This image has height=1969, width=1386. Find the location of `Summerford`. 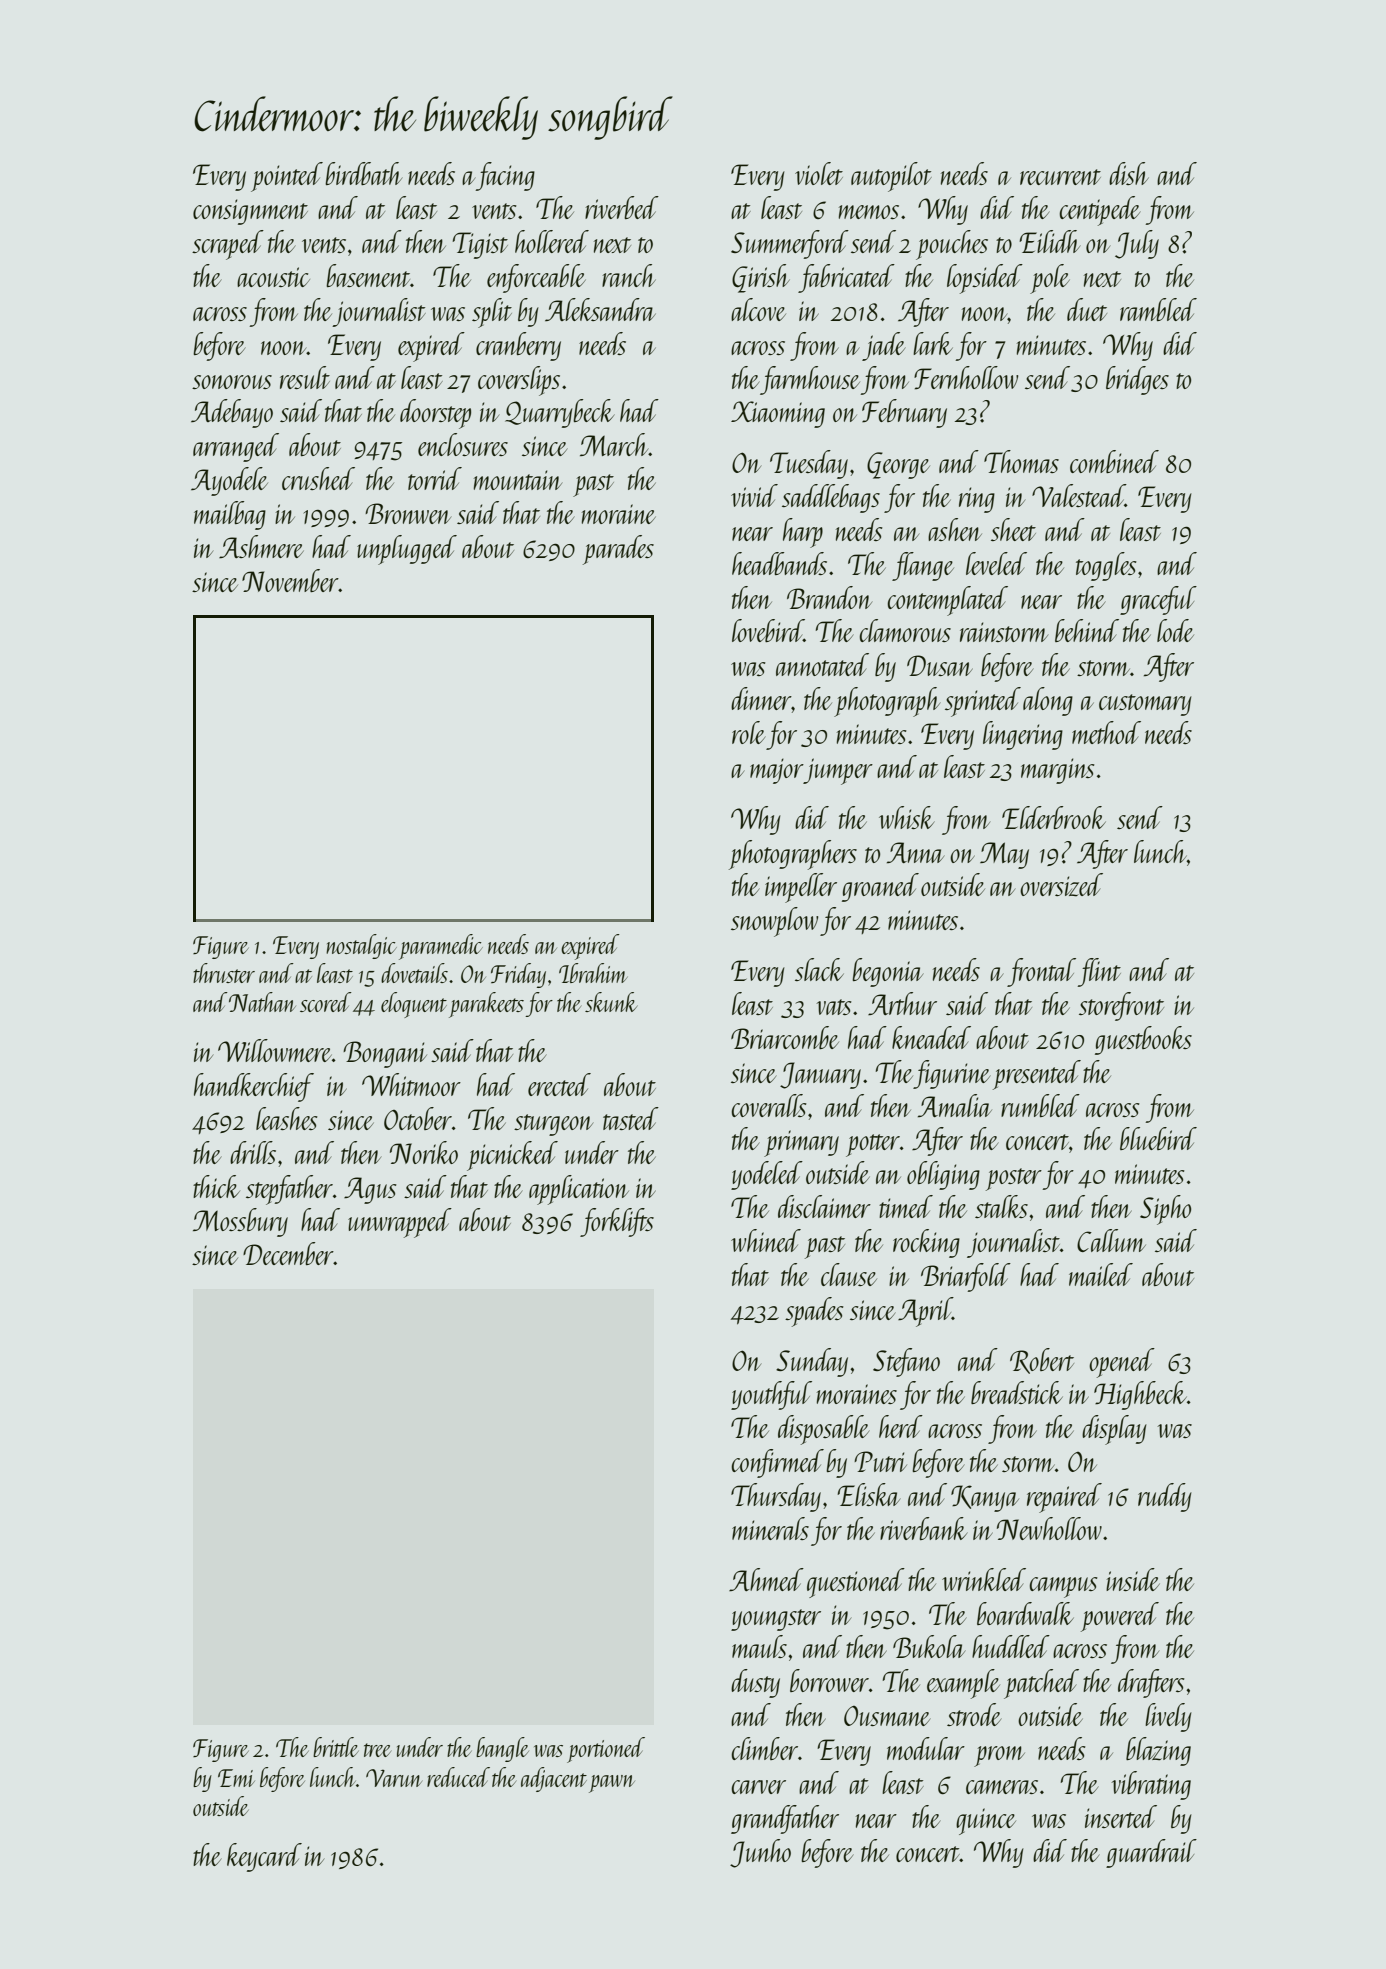

Summerford is located at coordinates (790, 244).
